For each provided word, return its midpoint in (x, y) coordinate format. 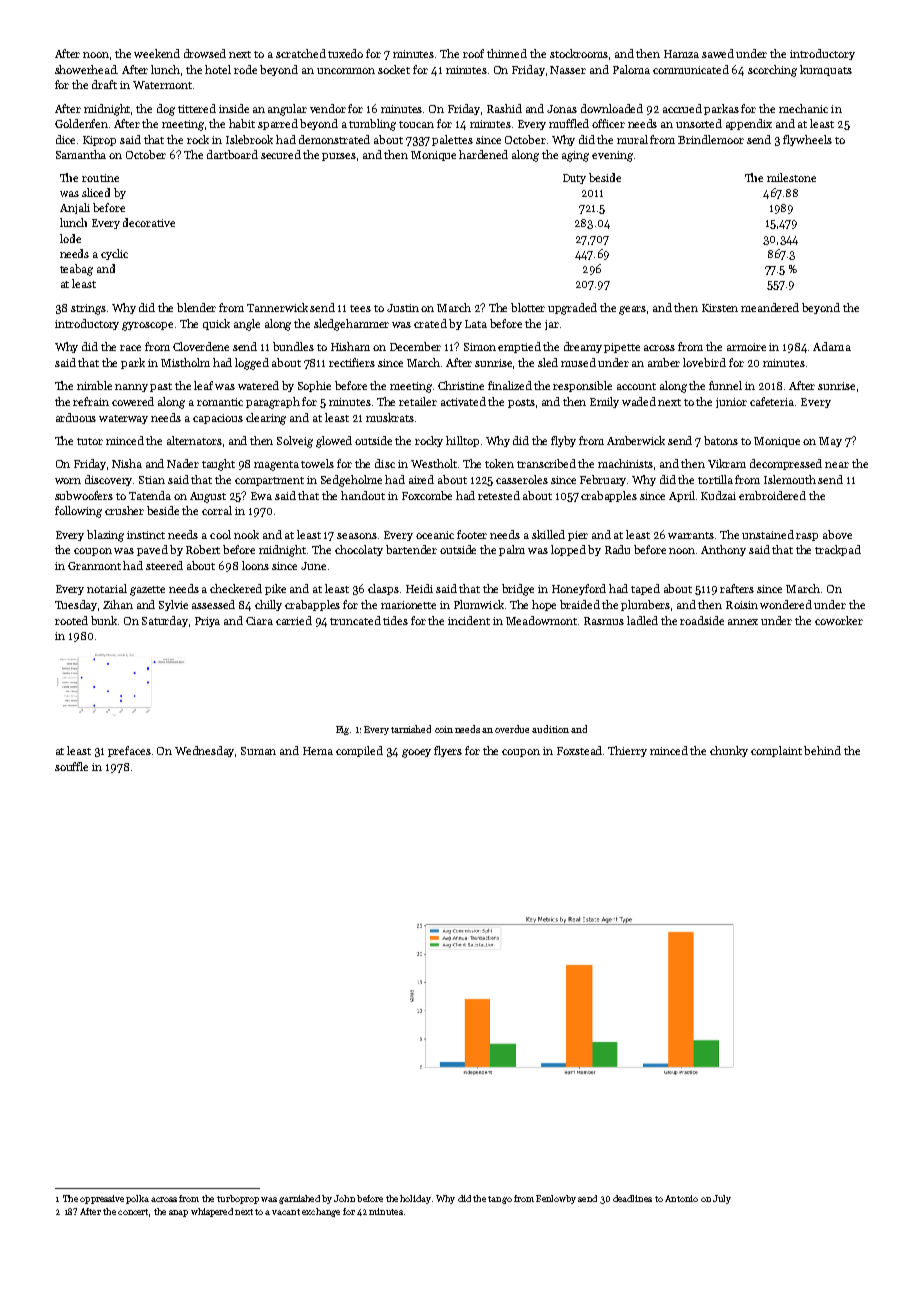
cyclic (114, 254)
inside (234, 108)
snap (178, 1213)
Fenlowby (556, 1199)
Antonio (681, 1198)
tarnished (411, 729)
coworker (839, 620)
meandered (770, 307)
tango (500, 1200)
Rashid (504, 108)
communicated (691, 69)
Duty (574, 179)
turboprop (238, 1199)
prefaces (129, 751)
